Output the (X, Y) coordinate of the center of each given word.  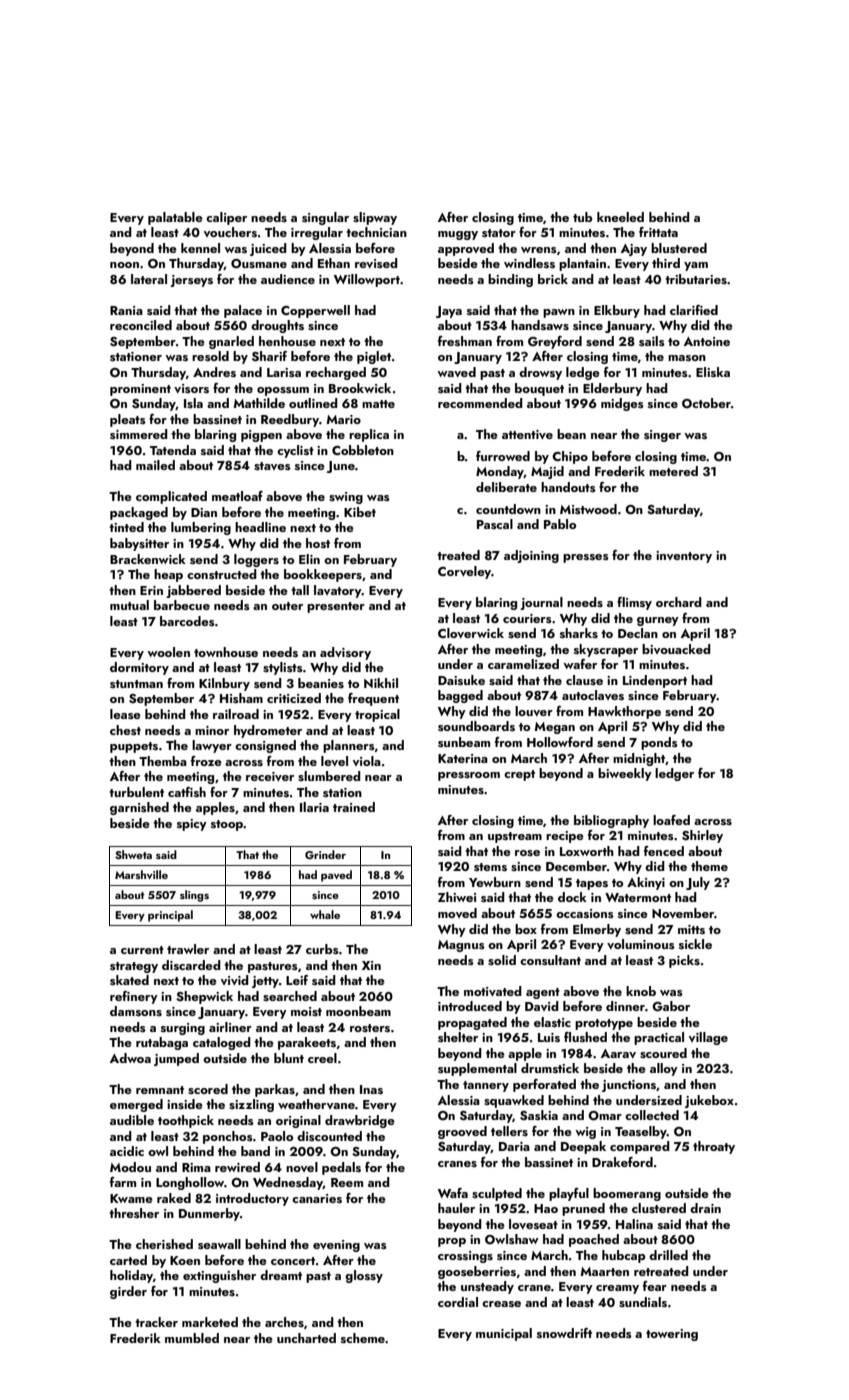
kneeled (620, 217)
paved (336, 876)
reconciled (141, 325)
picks (684, 961)
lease (125, 714)
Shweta (133, 854)
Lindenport (655, 681)
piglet (374, 357)
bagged (460, 696)
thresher (134, 1213)
